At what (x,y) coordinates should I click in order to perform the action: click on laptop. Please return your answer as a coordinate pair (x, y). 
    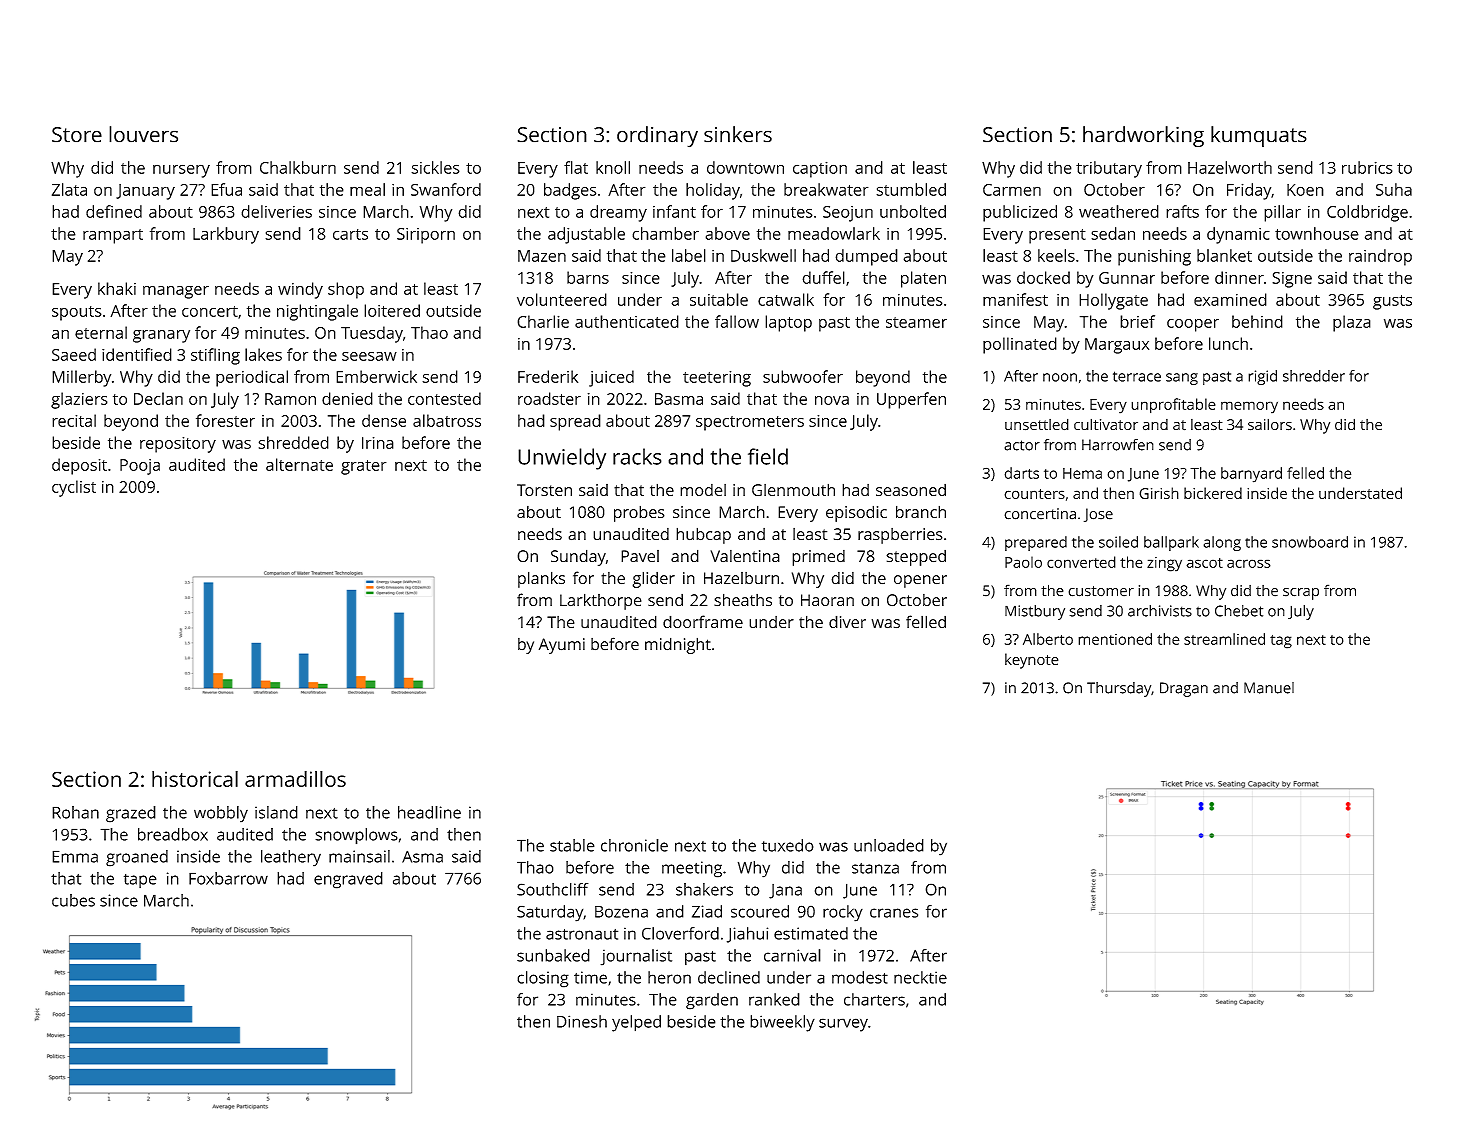
    Looking at the image, I should click on (788, 323).
